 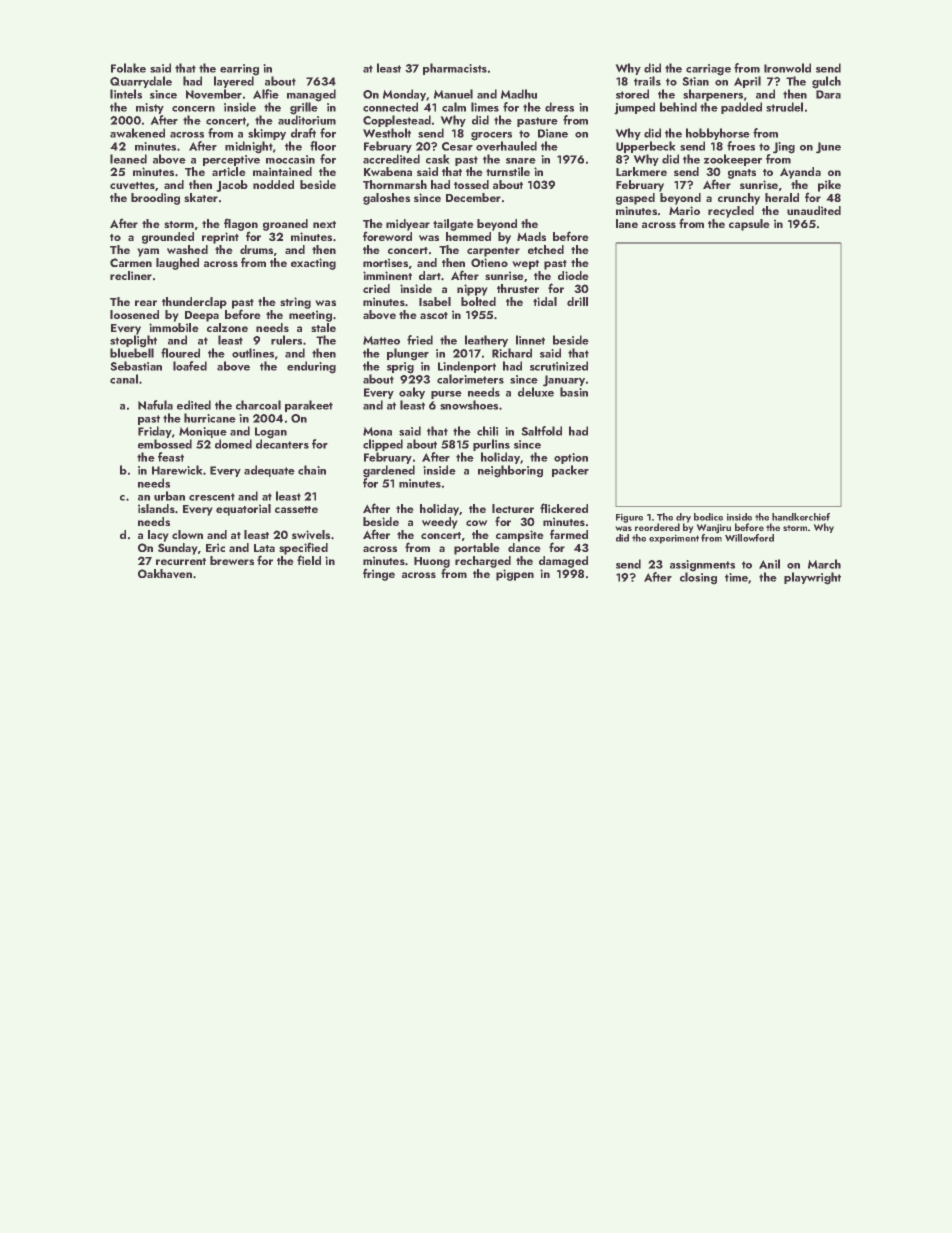 What do you see at coordinates (239, 69) in the document?
I see `earring` at bounding box center [239, 69].
